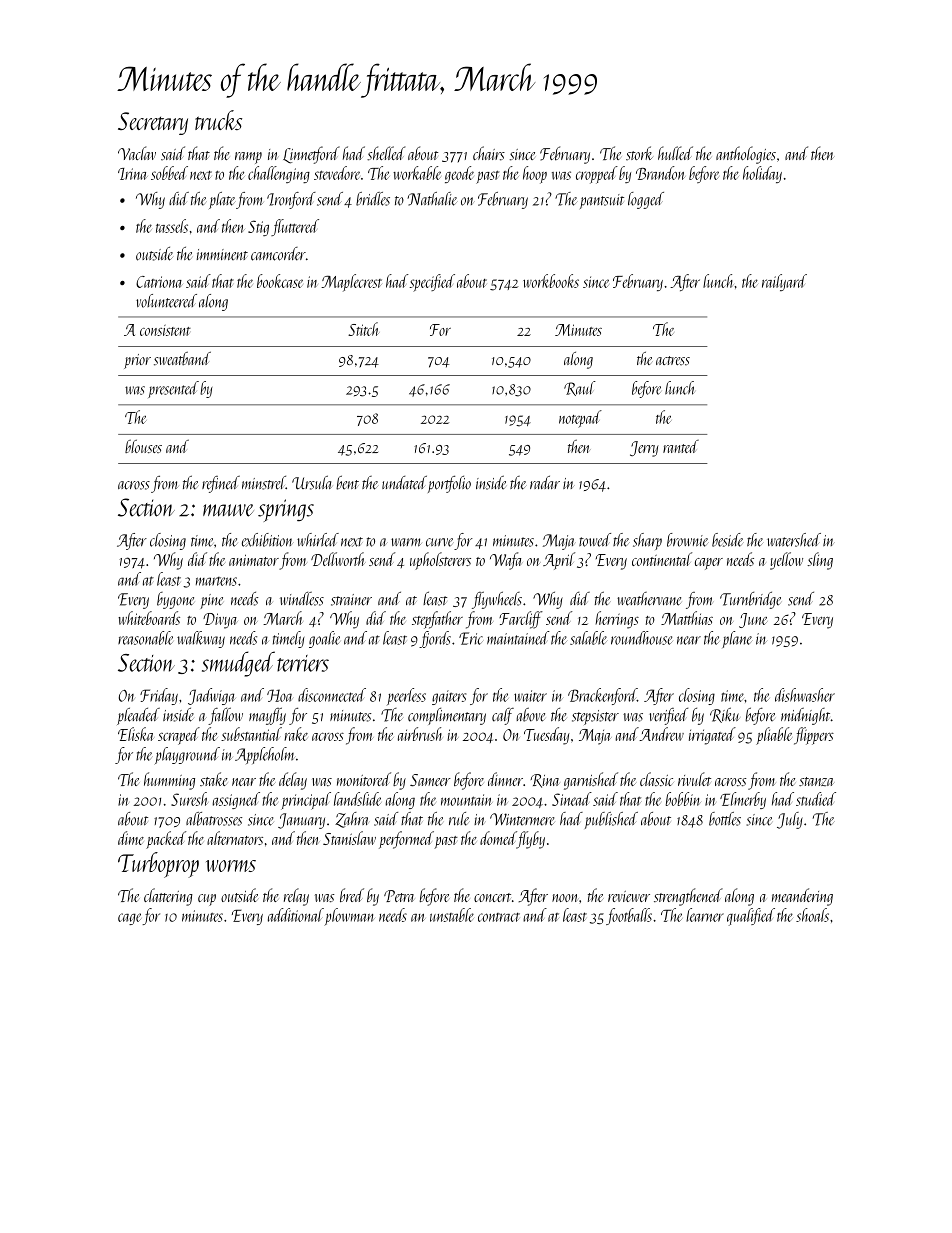  Describe the element at coordinates (802, 897) in the screenshot. I see `meandering` at that location.
